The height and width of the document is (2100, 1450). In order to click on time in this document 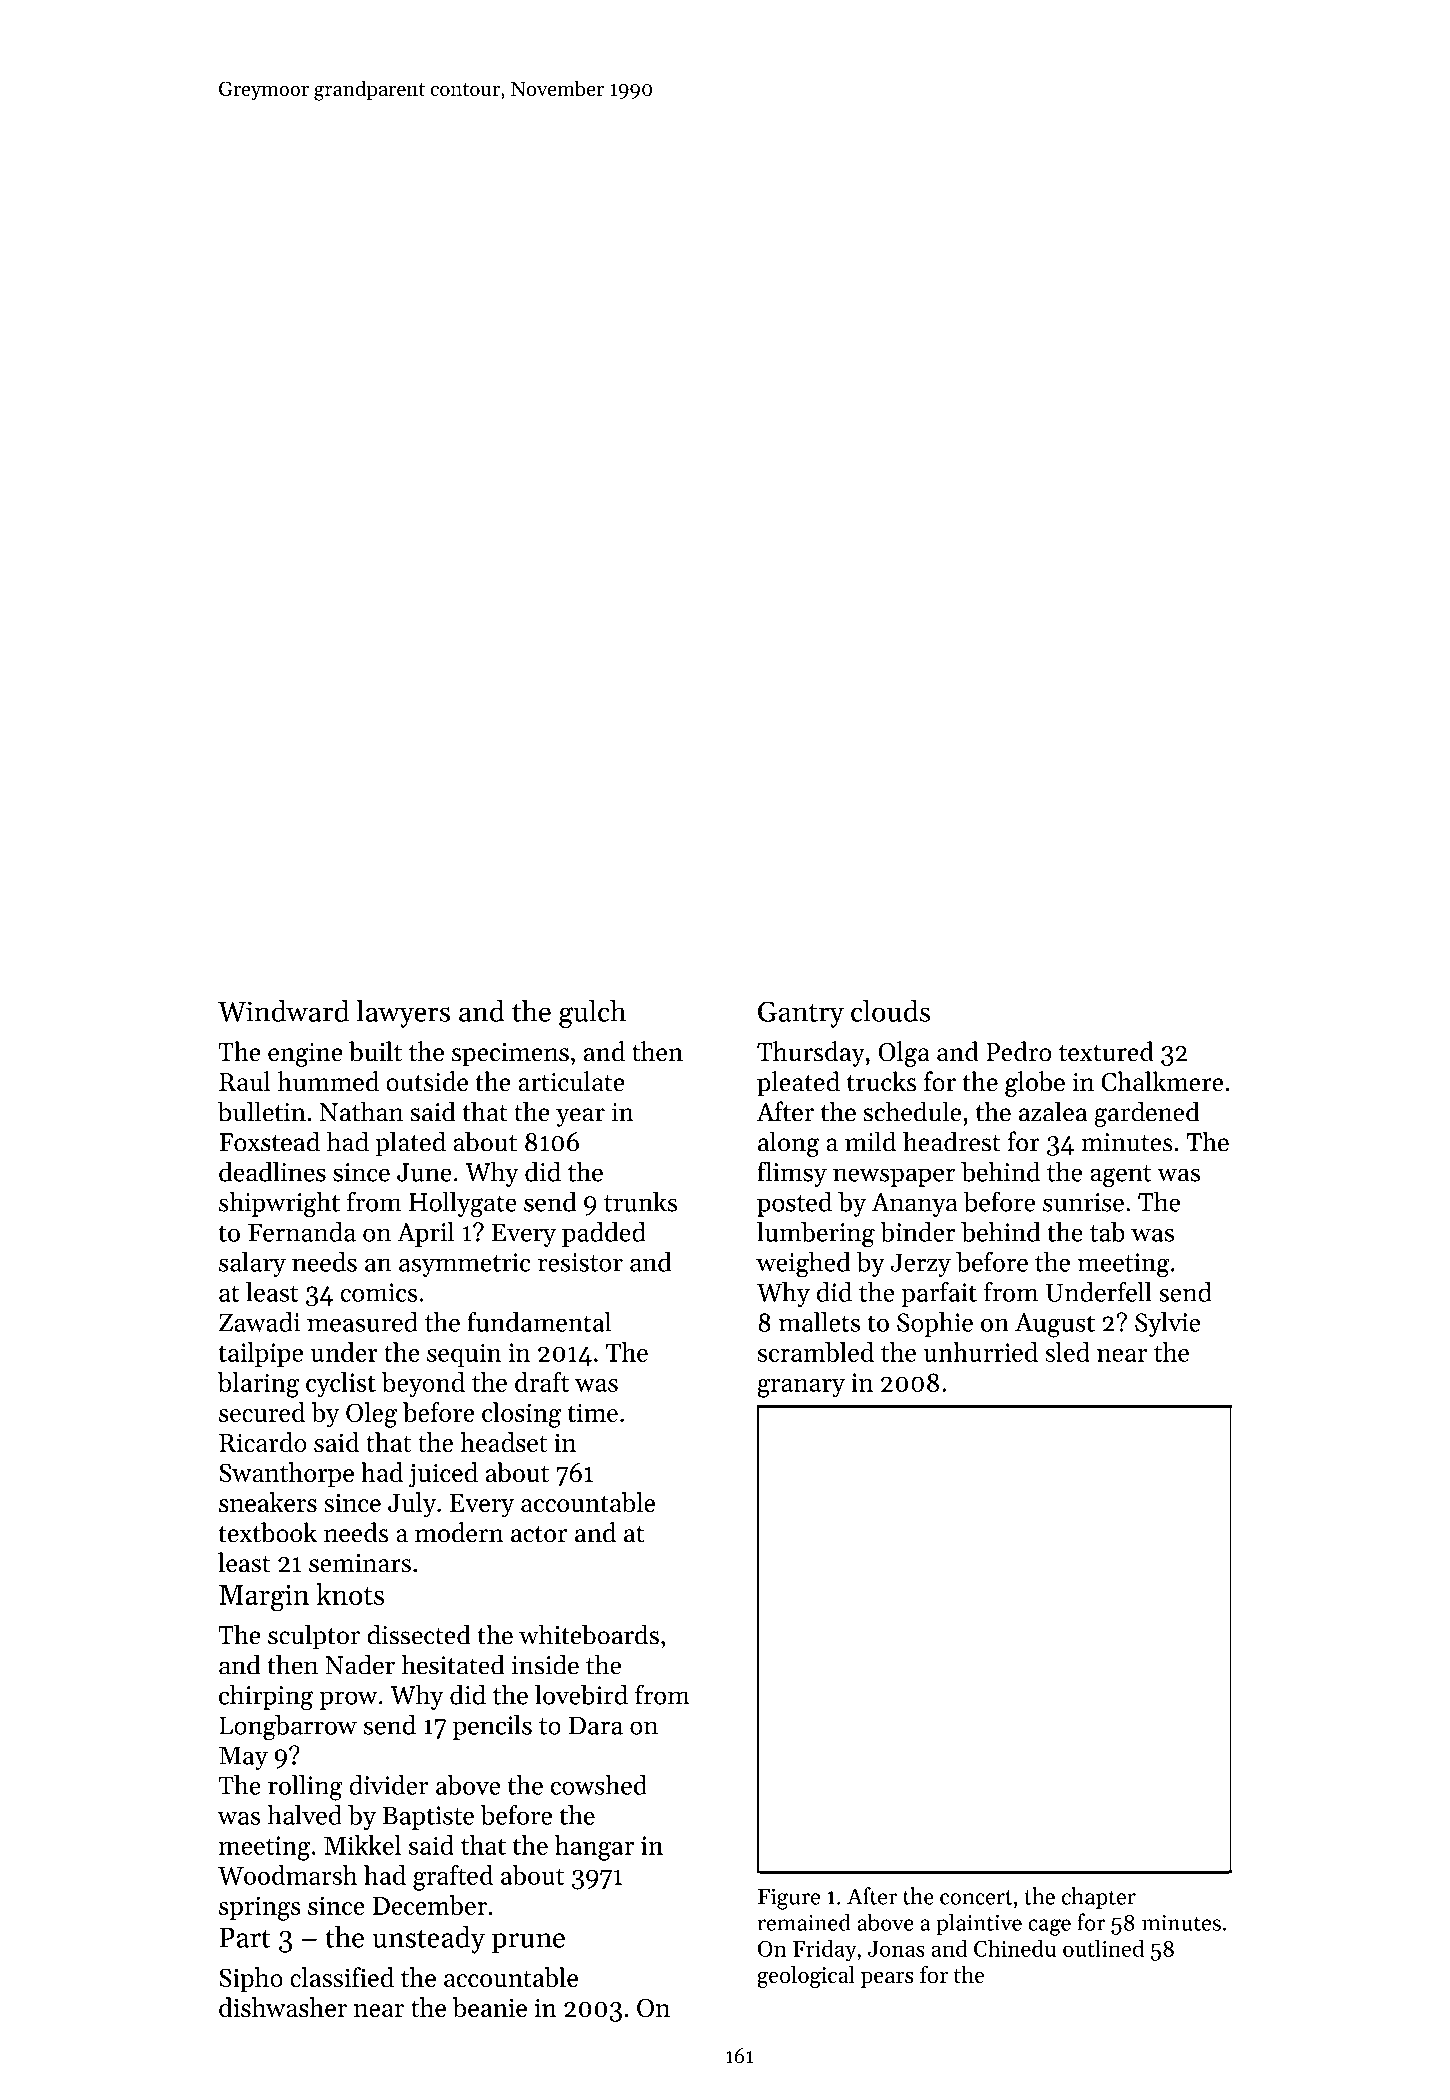, I will do `click(593, 1412)`.
